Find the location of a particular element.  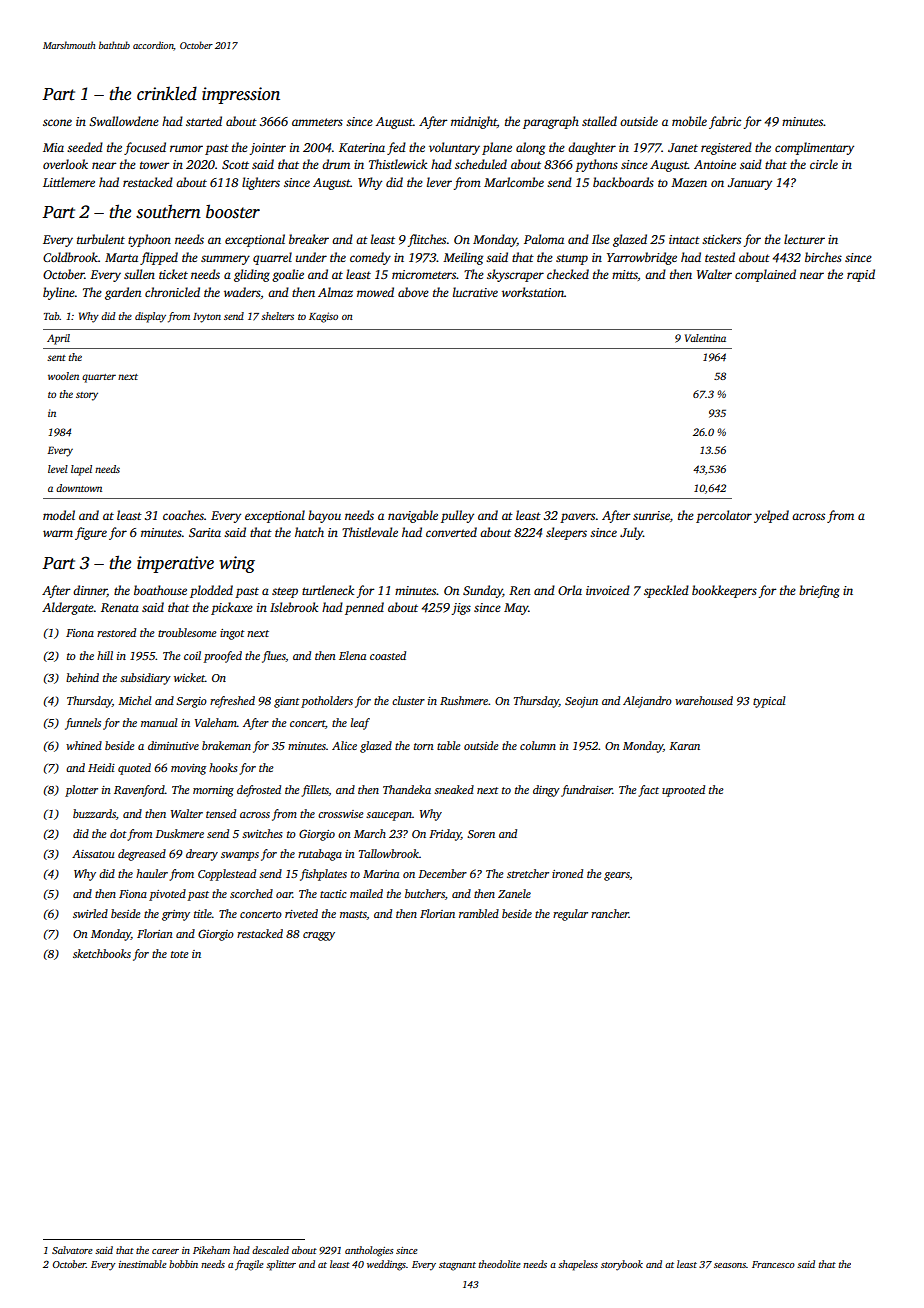

crinkled is located at coordinates (167, 93).
